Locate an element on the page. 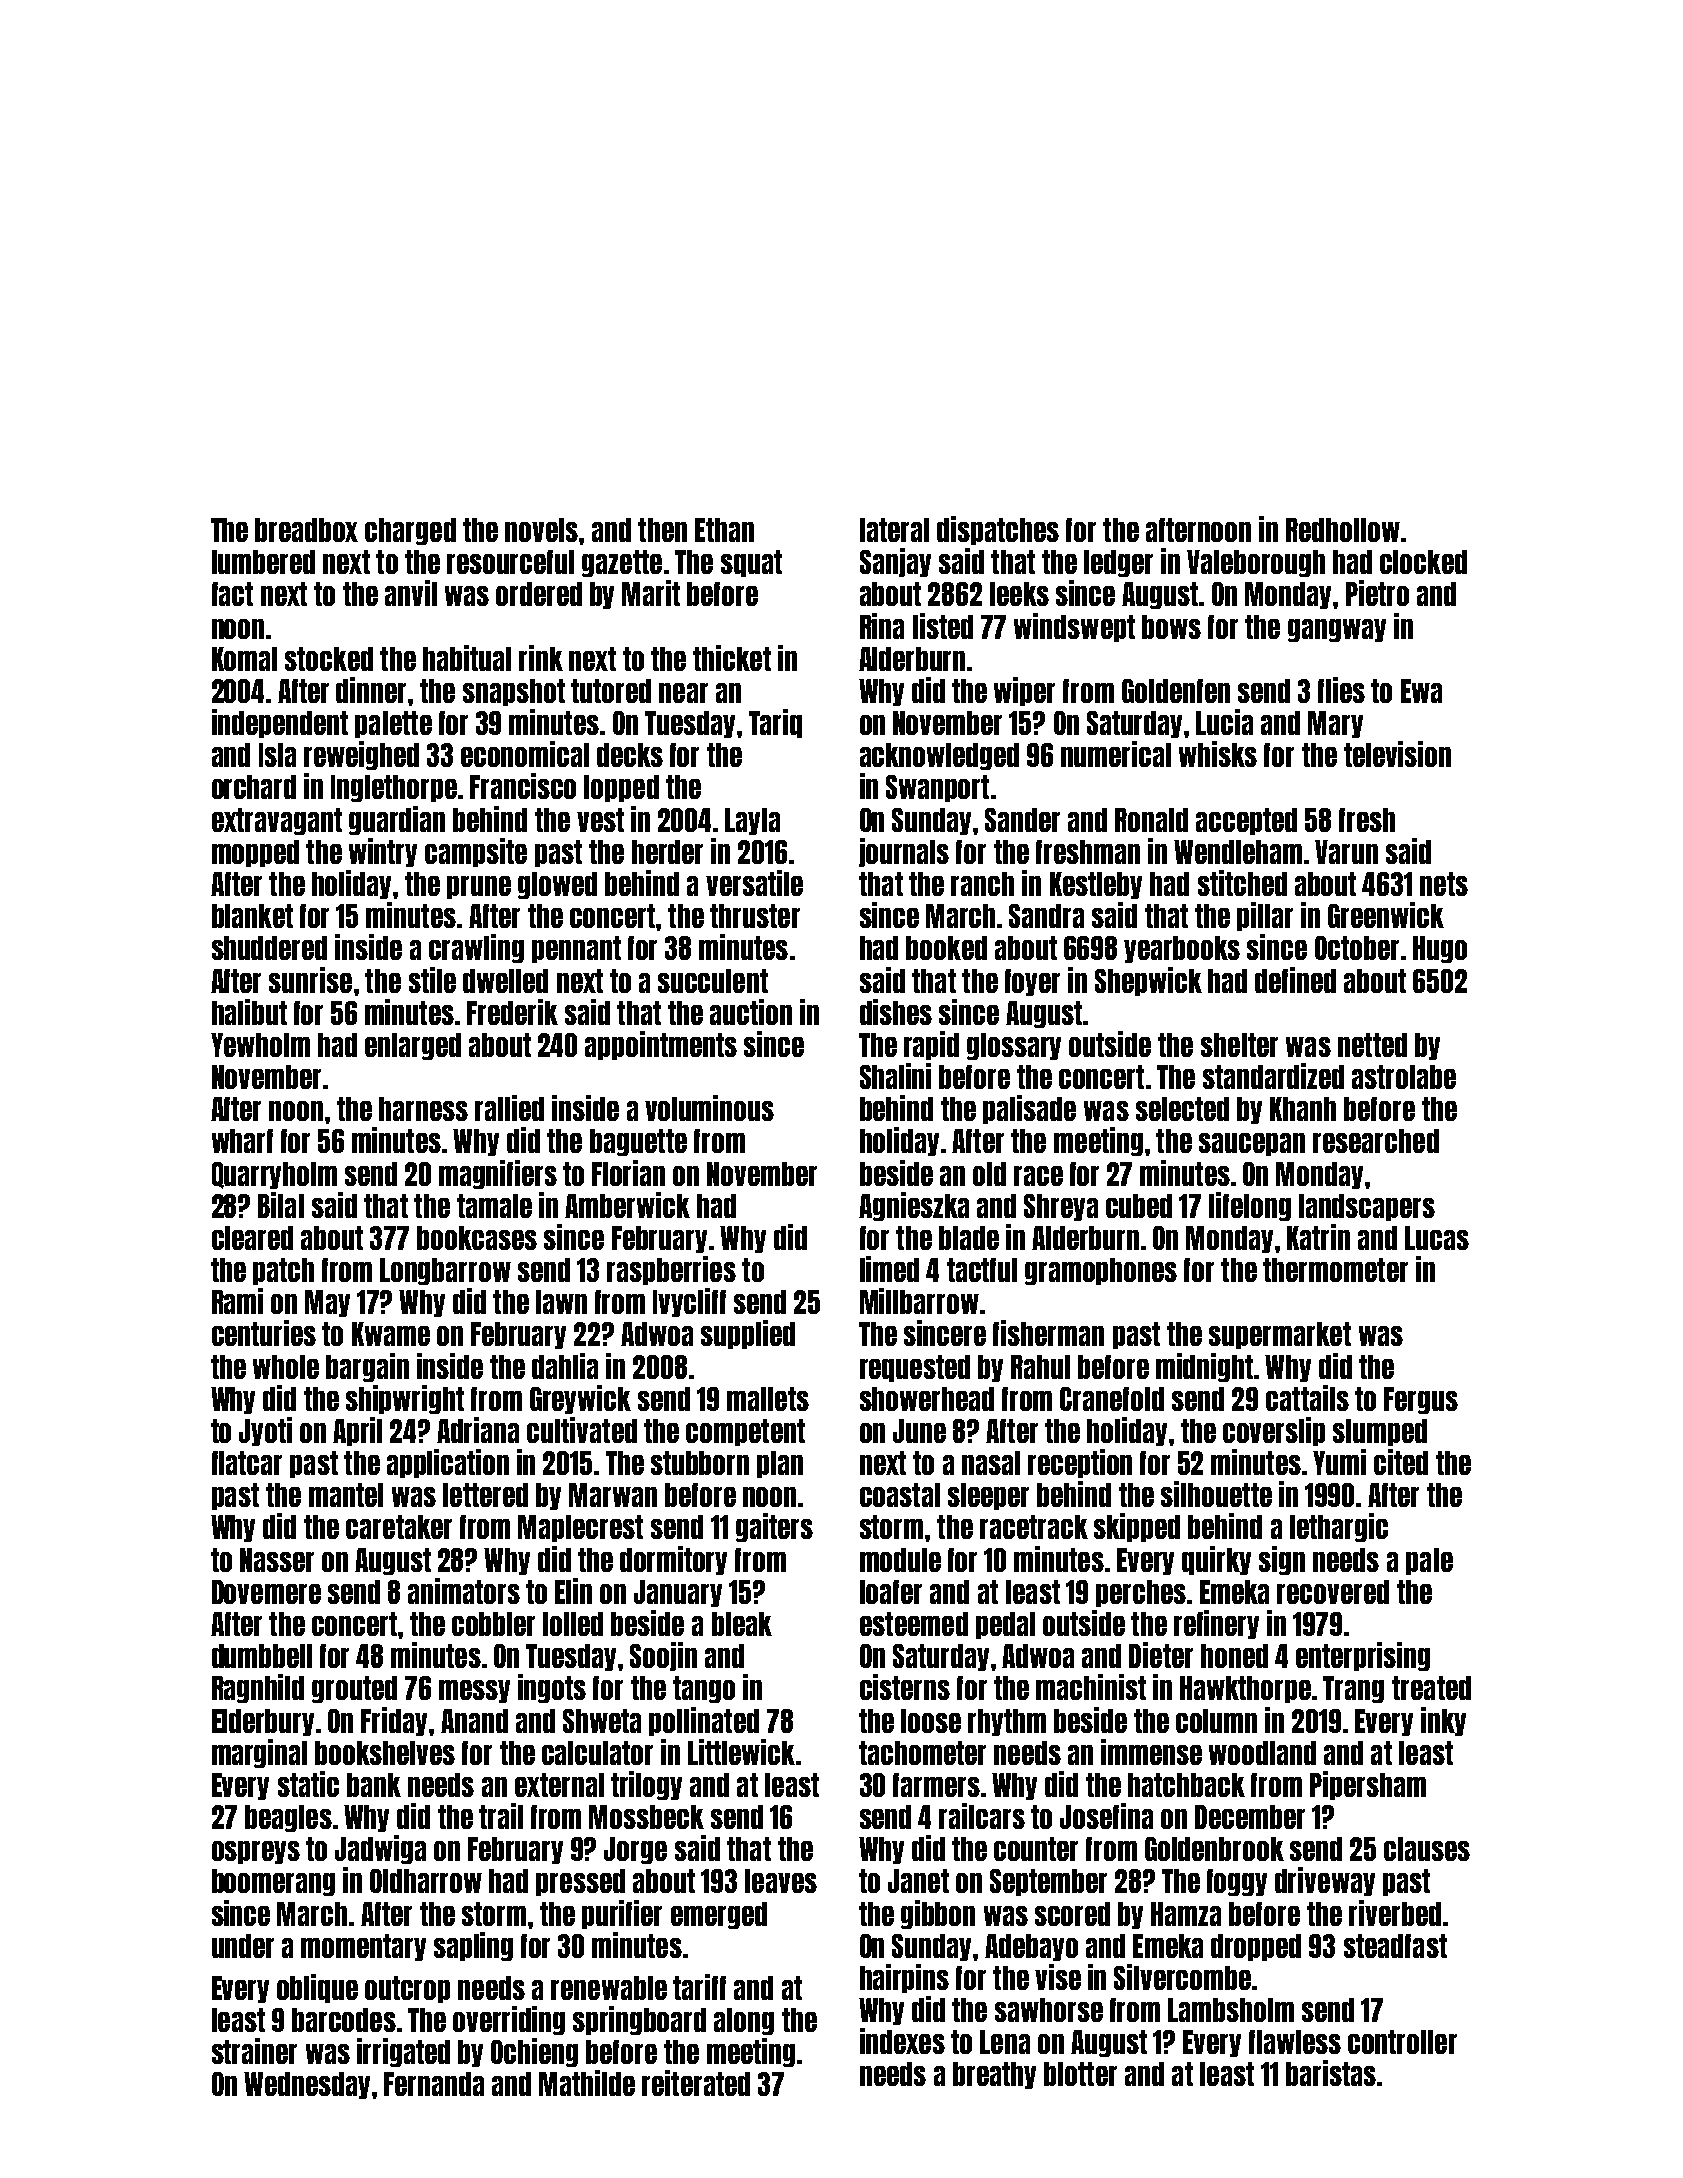 The width and height of the document is (1683, 2178). resourceful is located at coordinates (510, 562).
